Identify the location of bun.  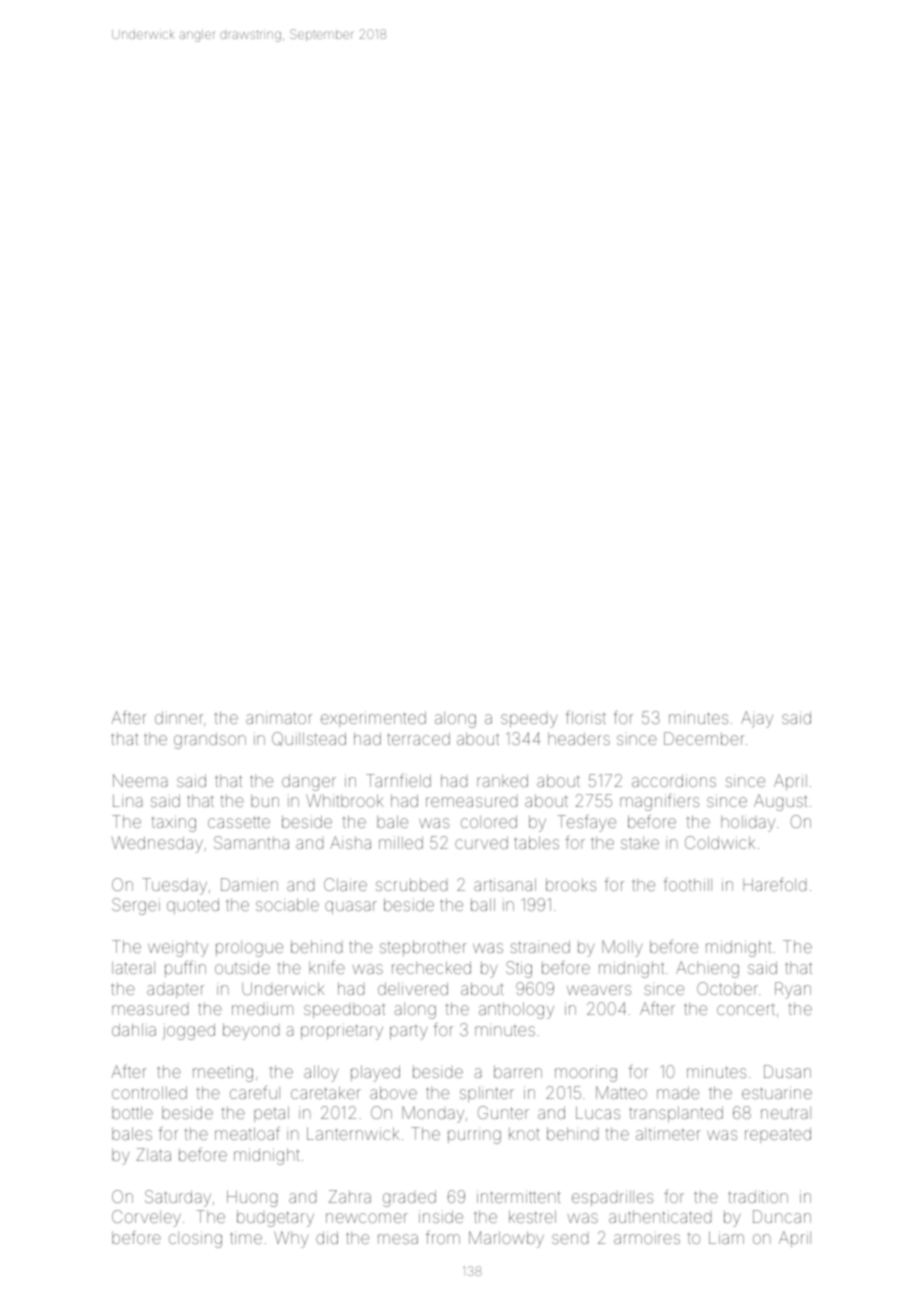
(265, 801).
